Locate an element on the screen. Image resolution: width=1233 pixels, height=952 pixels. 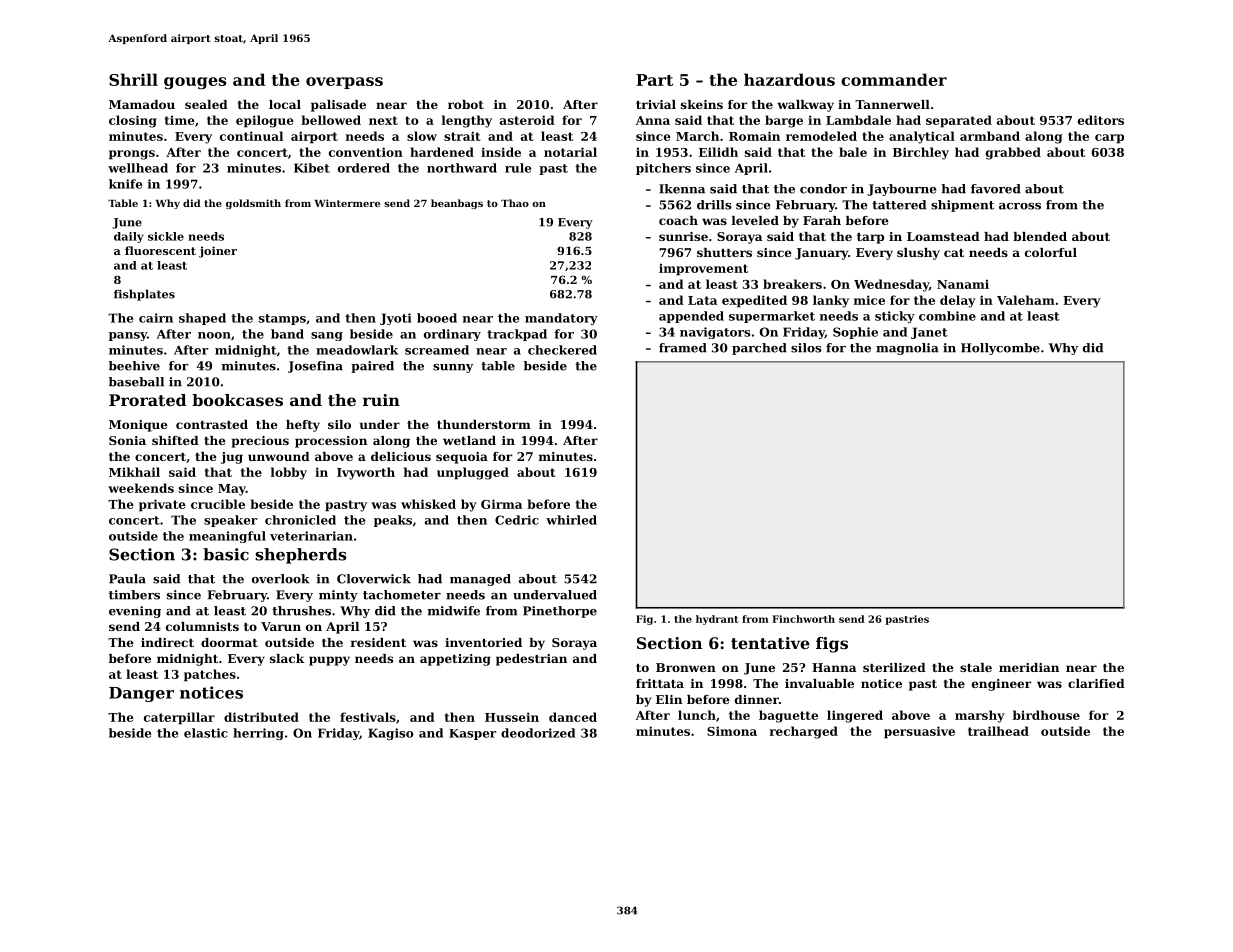
Finchworth is located at coordinates (803, 619).
